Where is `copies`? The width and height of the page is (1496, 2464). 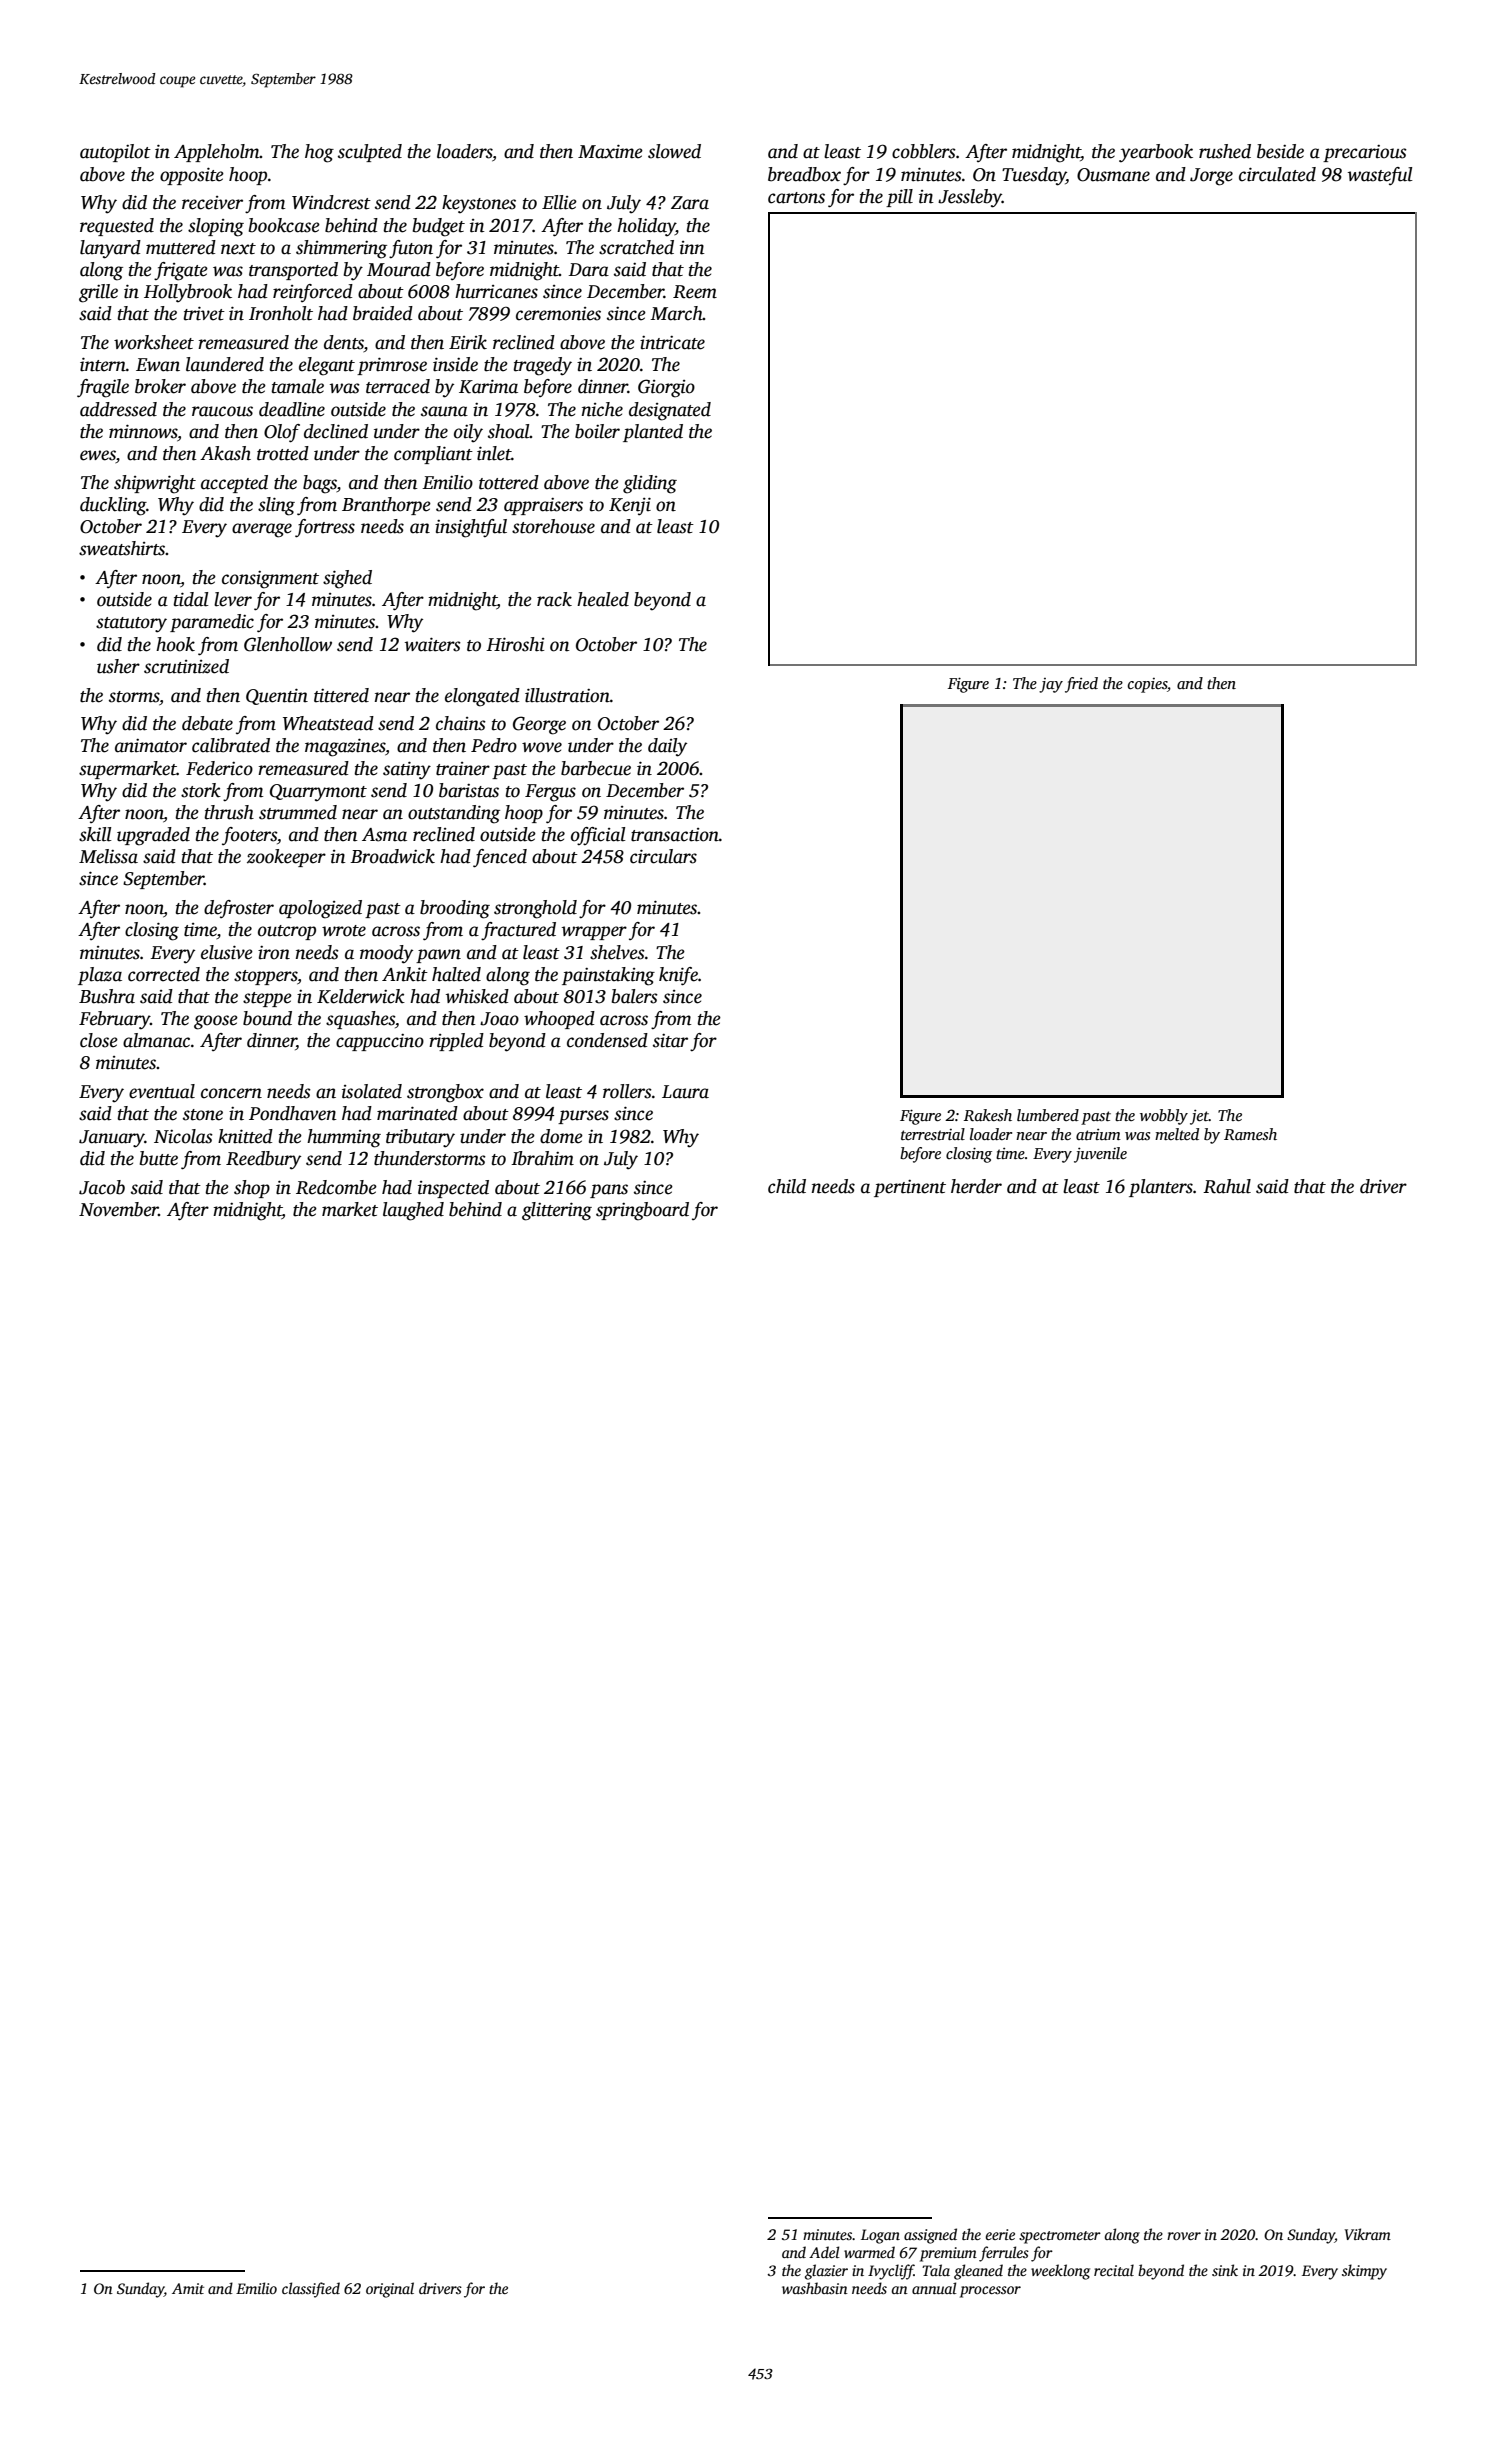
copies is located at coordinates (1147, 685).
